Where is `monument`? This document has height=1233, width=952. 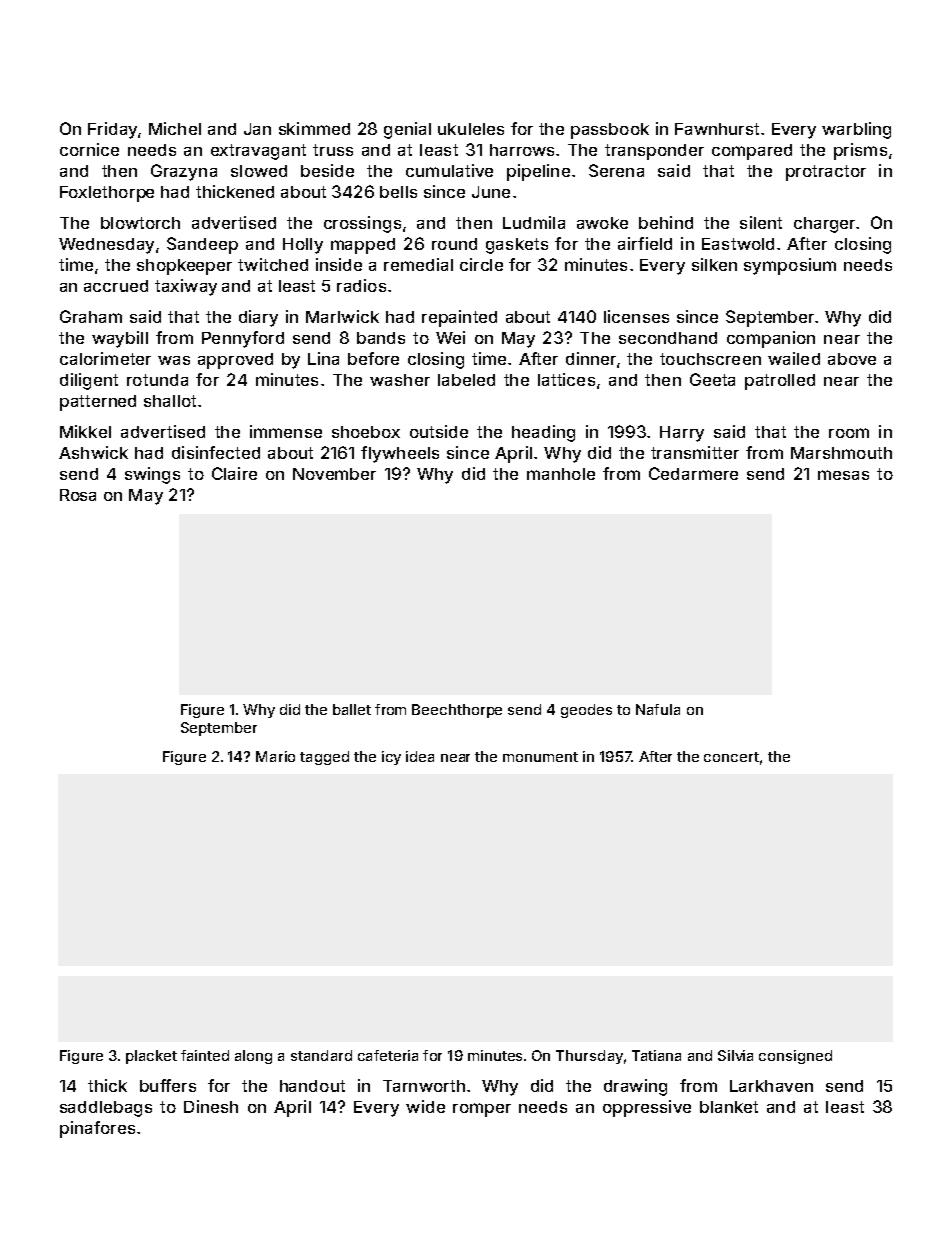 monument is located at coordinates (540, 757).
